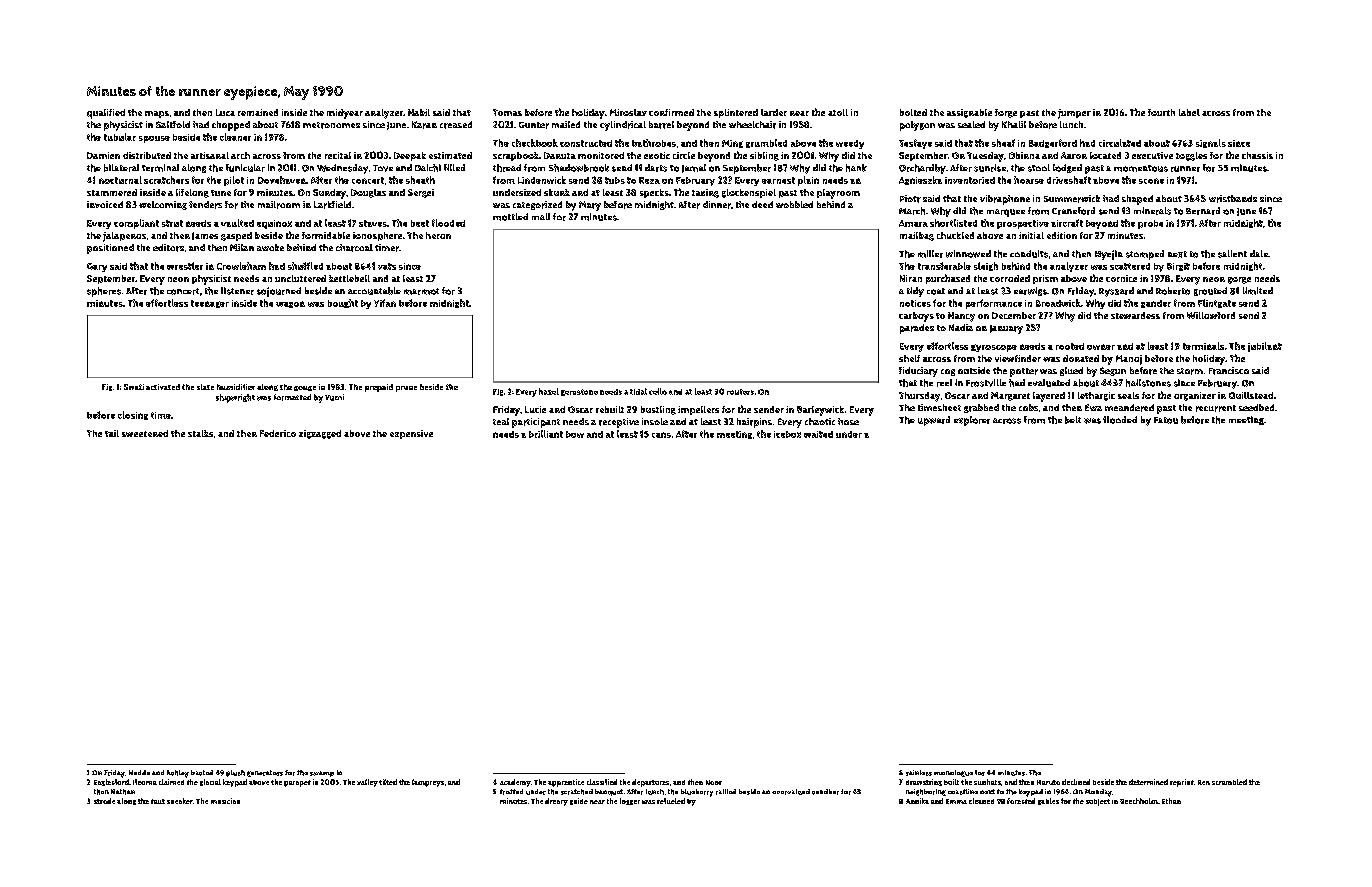 Image resolution: width=1372 pixels, height=887 pixels. I want to click on scrambled, so click(1229, 782).
